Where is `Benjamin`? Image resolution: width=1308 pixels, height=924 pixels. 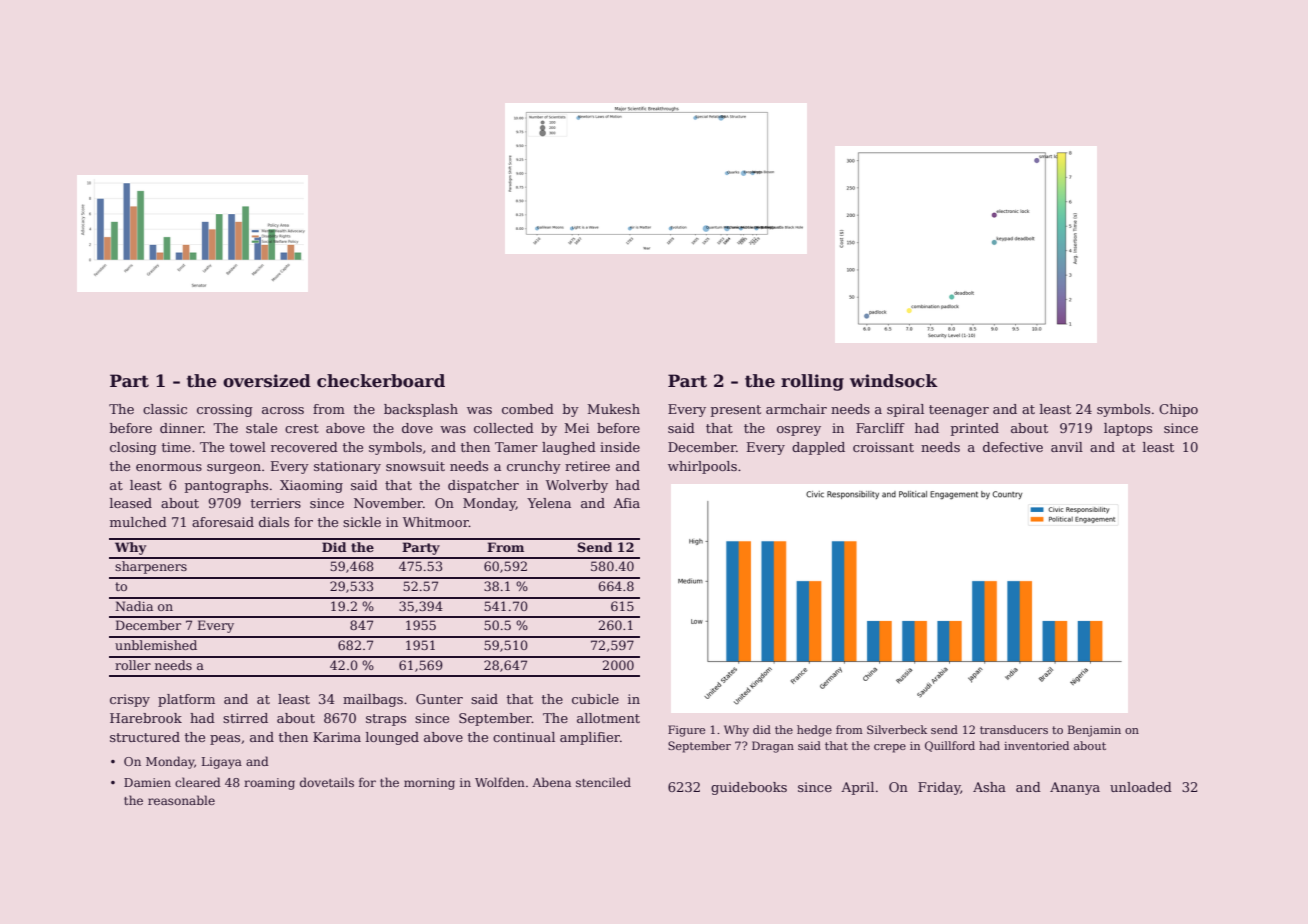 Benjamin is located at coordinates (1094, 731).
